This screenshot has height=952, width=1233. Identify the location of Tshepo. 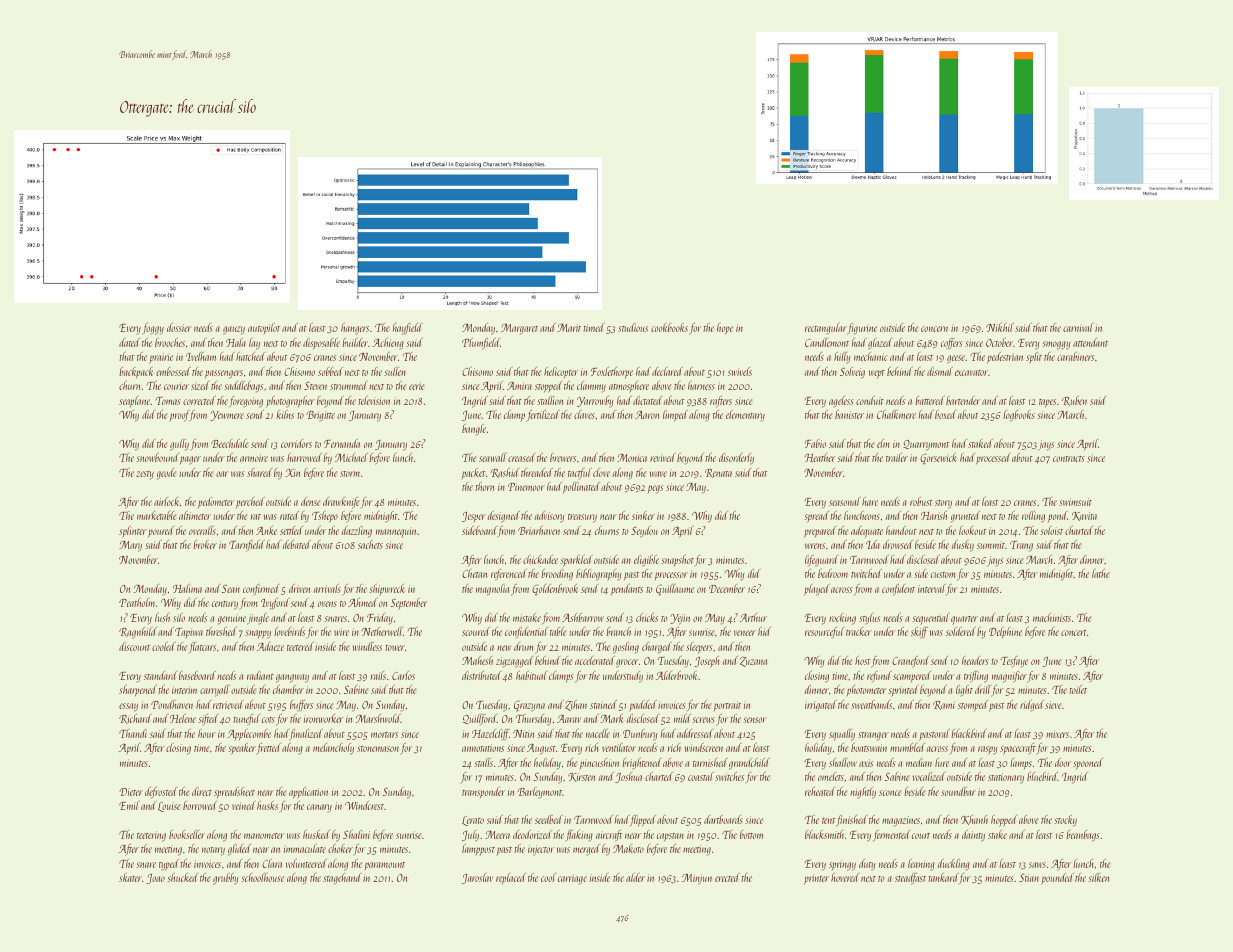
(325, 517).
